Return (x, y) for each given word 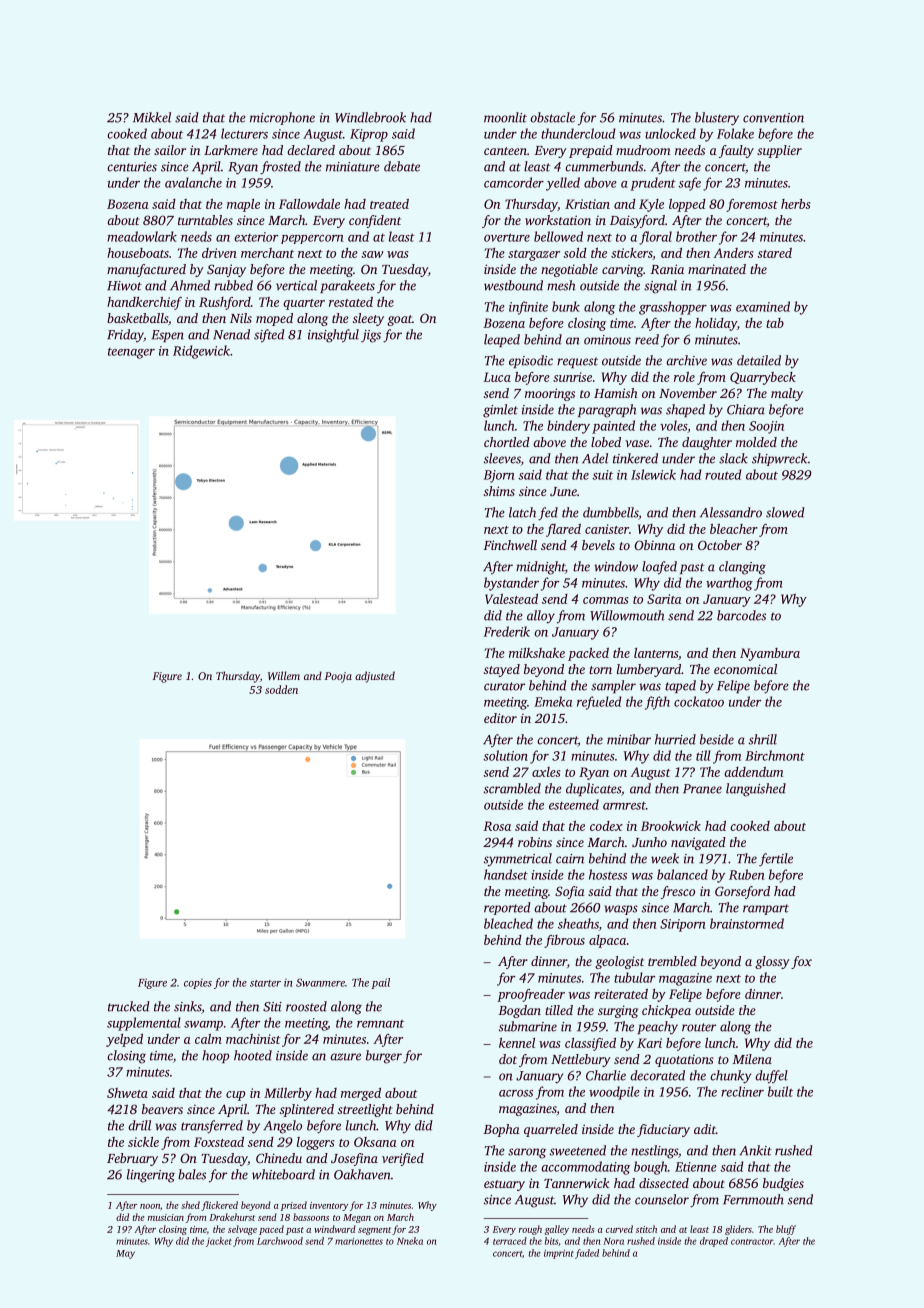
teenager (131, 353)
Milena (752, 1059)
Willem (284, 675)
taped (680, 686)
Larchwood (280, 1241)
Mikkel (152, 117)
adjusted (375, 677)
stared (775, 253)
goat (399, 320)
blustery (717, 119)
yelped (124, 1040)
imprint (559, 1254)
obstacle (552, 117)
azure (345, 1057)
